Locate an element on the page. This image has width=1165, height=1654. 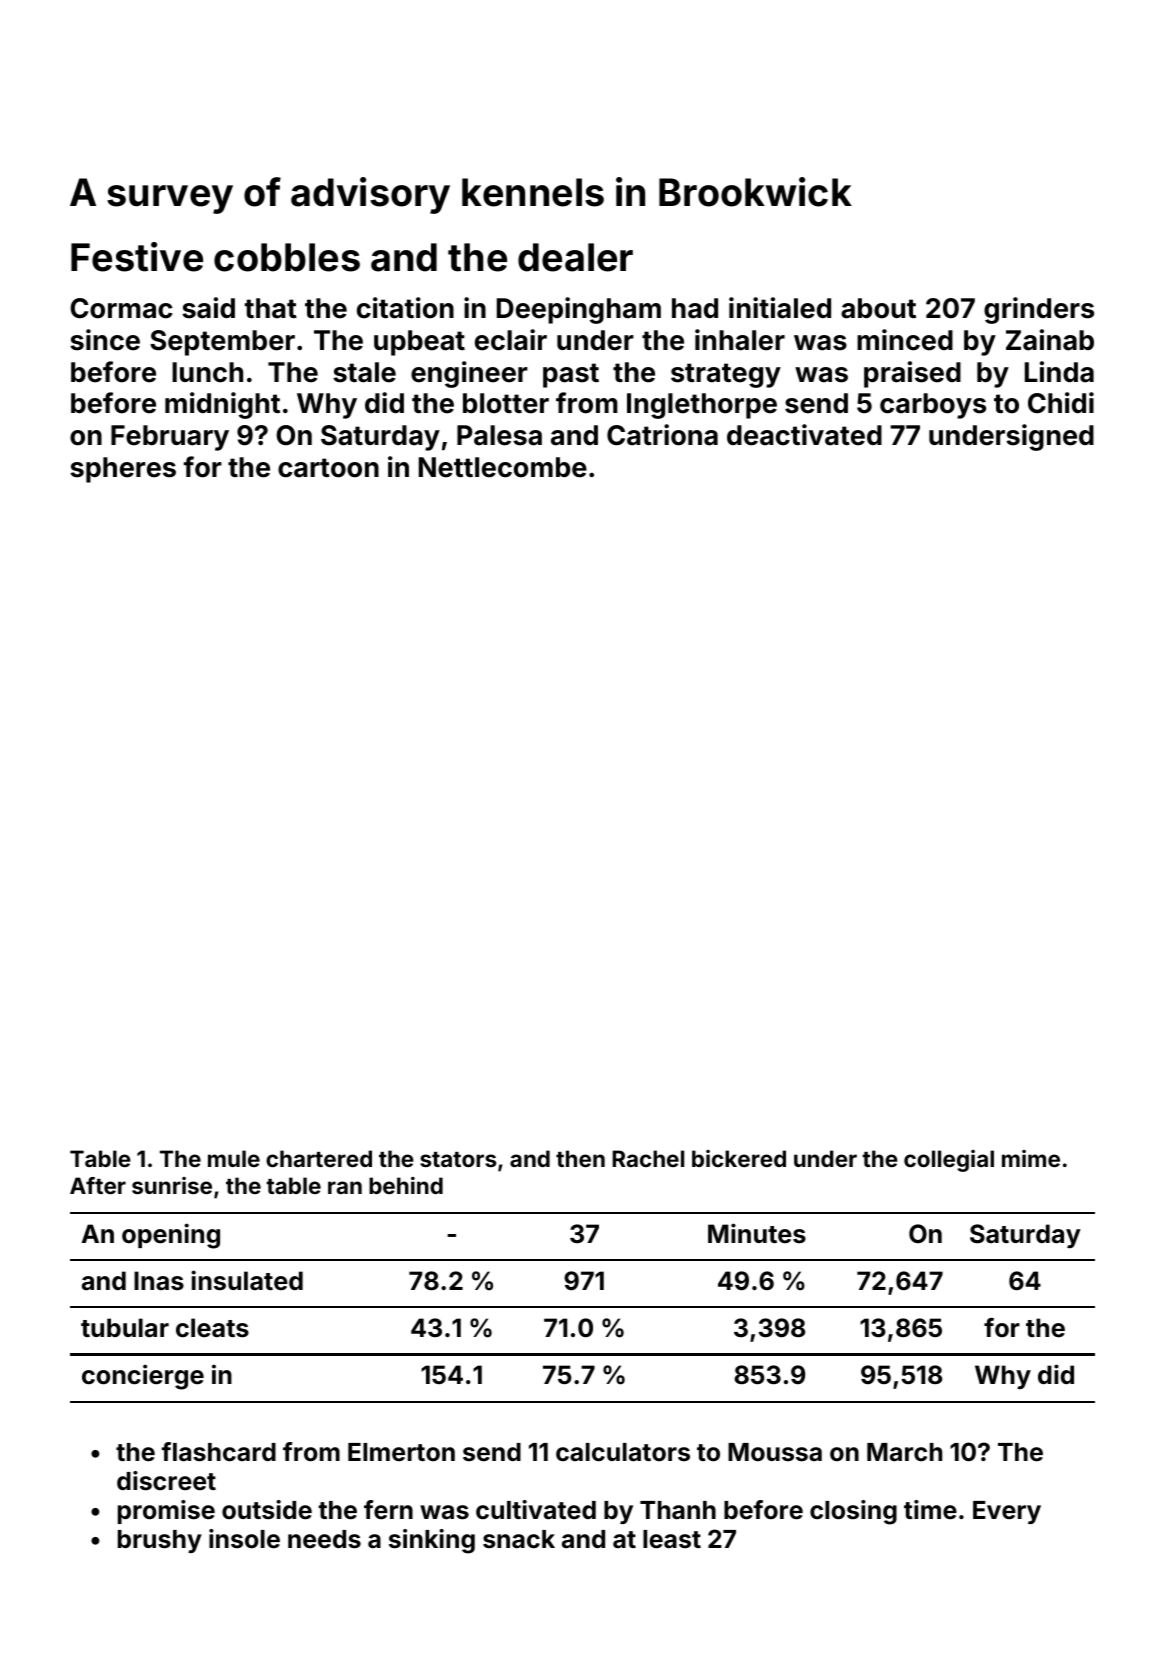
deactivated is located at coordinates (804, 435).
